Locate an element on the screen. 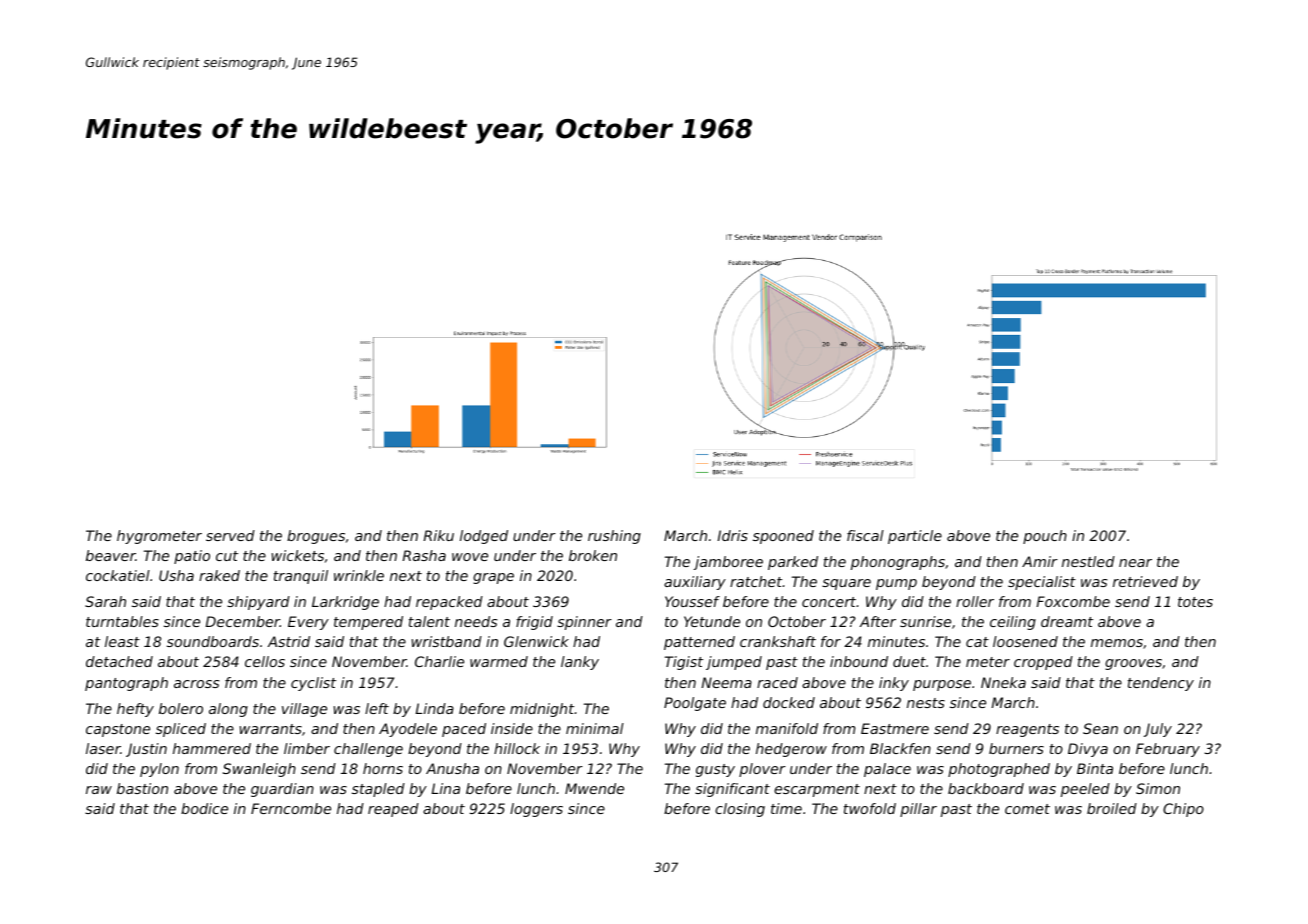  served is located at coordinates (230, 535).
